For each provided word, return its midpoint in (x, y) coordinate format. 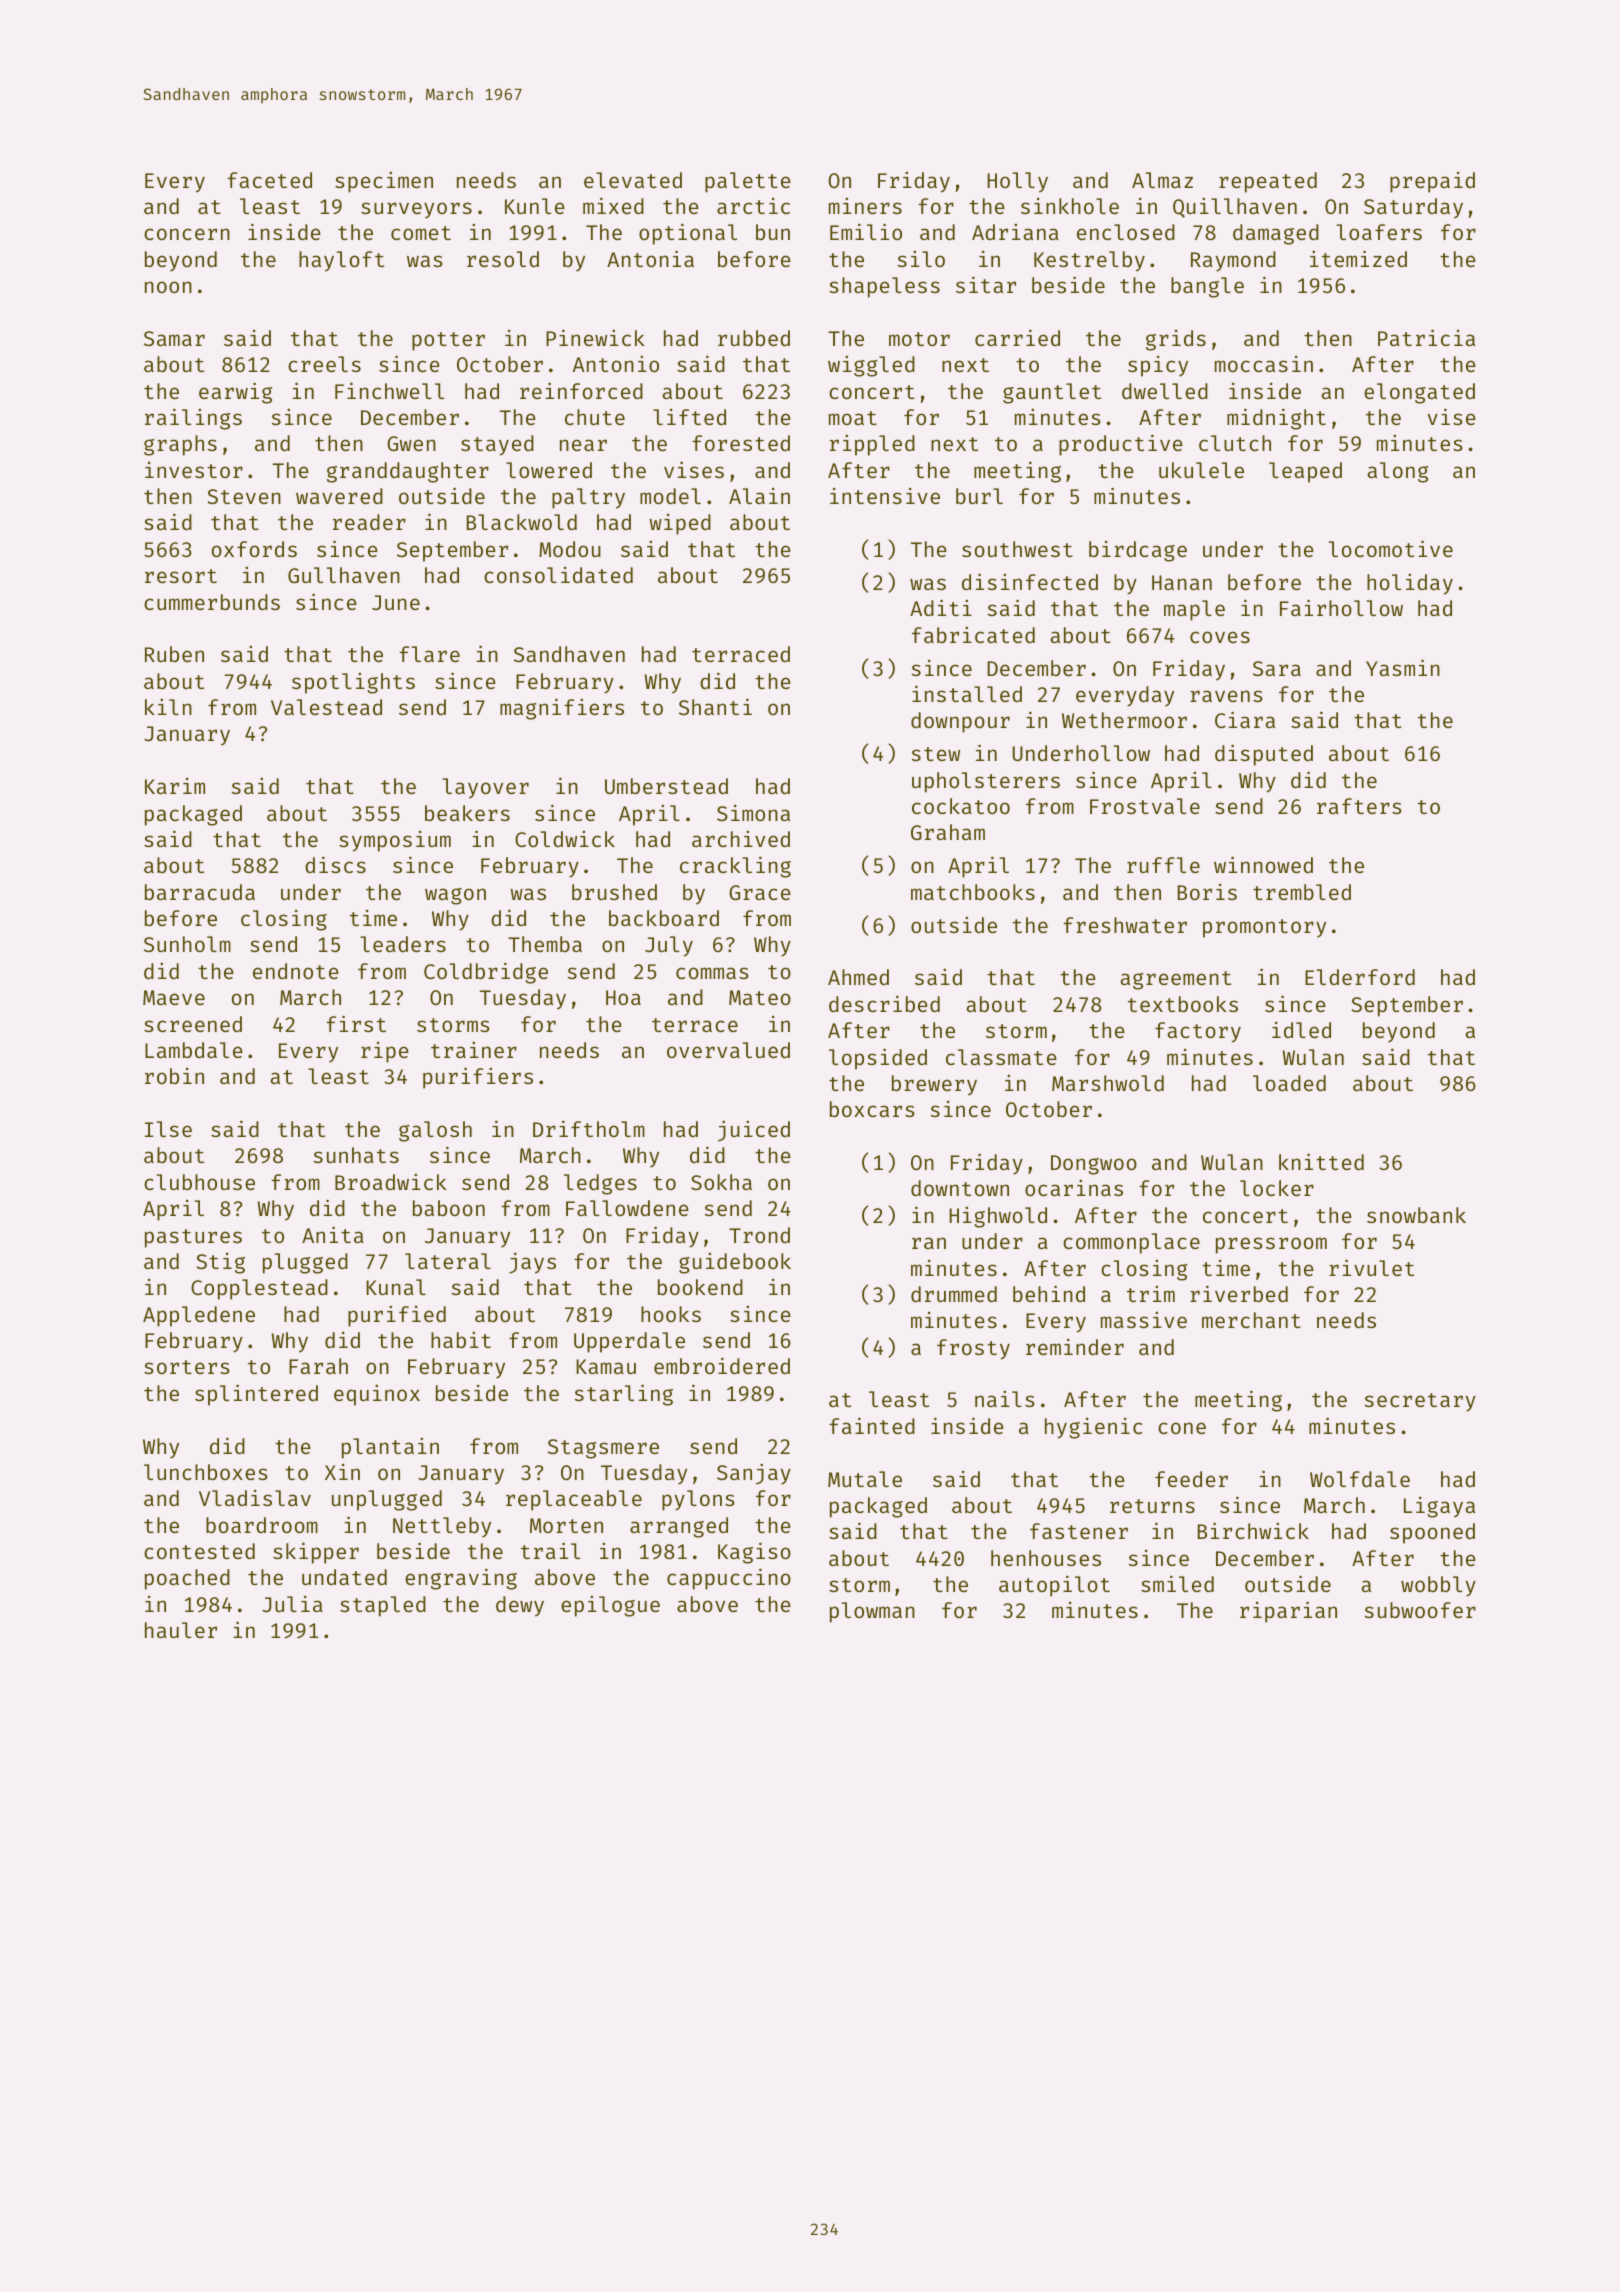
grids (1176, 340)
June (396, 602)
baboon (449, 1208)
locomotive (1391, 548)
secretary (1420, 1402)
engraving (461, 1579)
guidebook (735, 1263)
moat (853, 418)
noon (168, 287)
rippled (872, 445)
